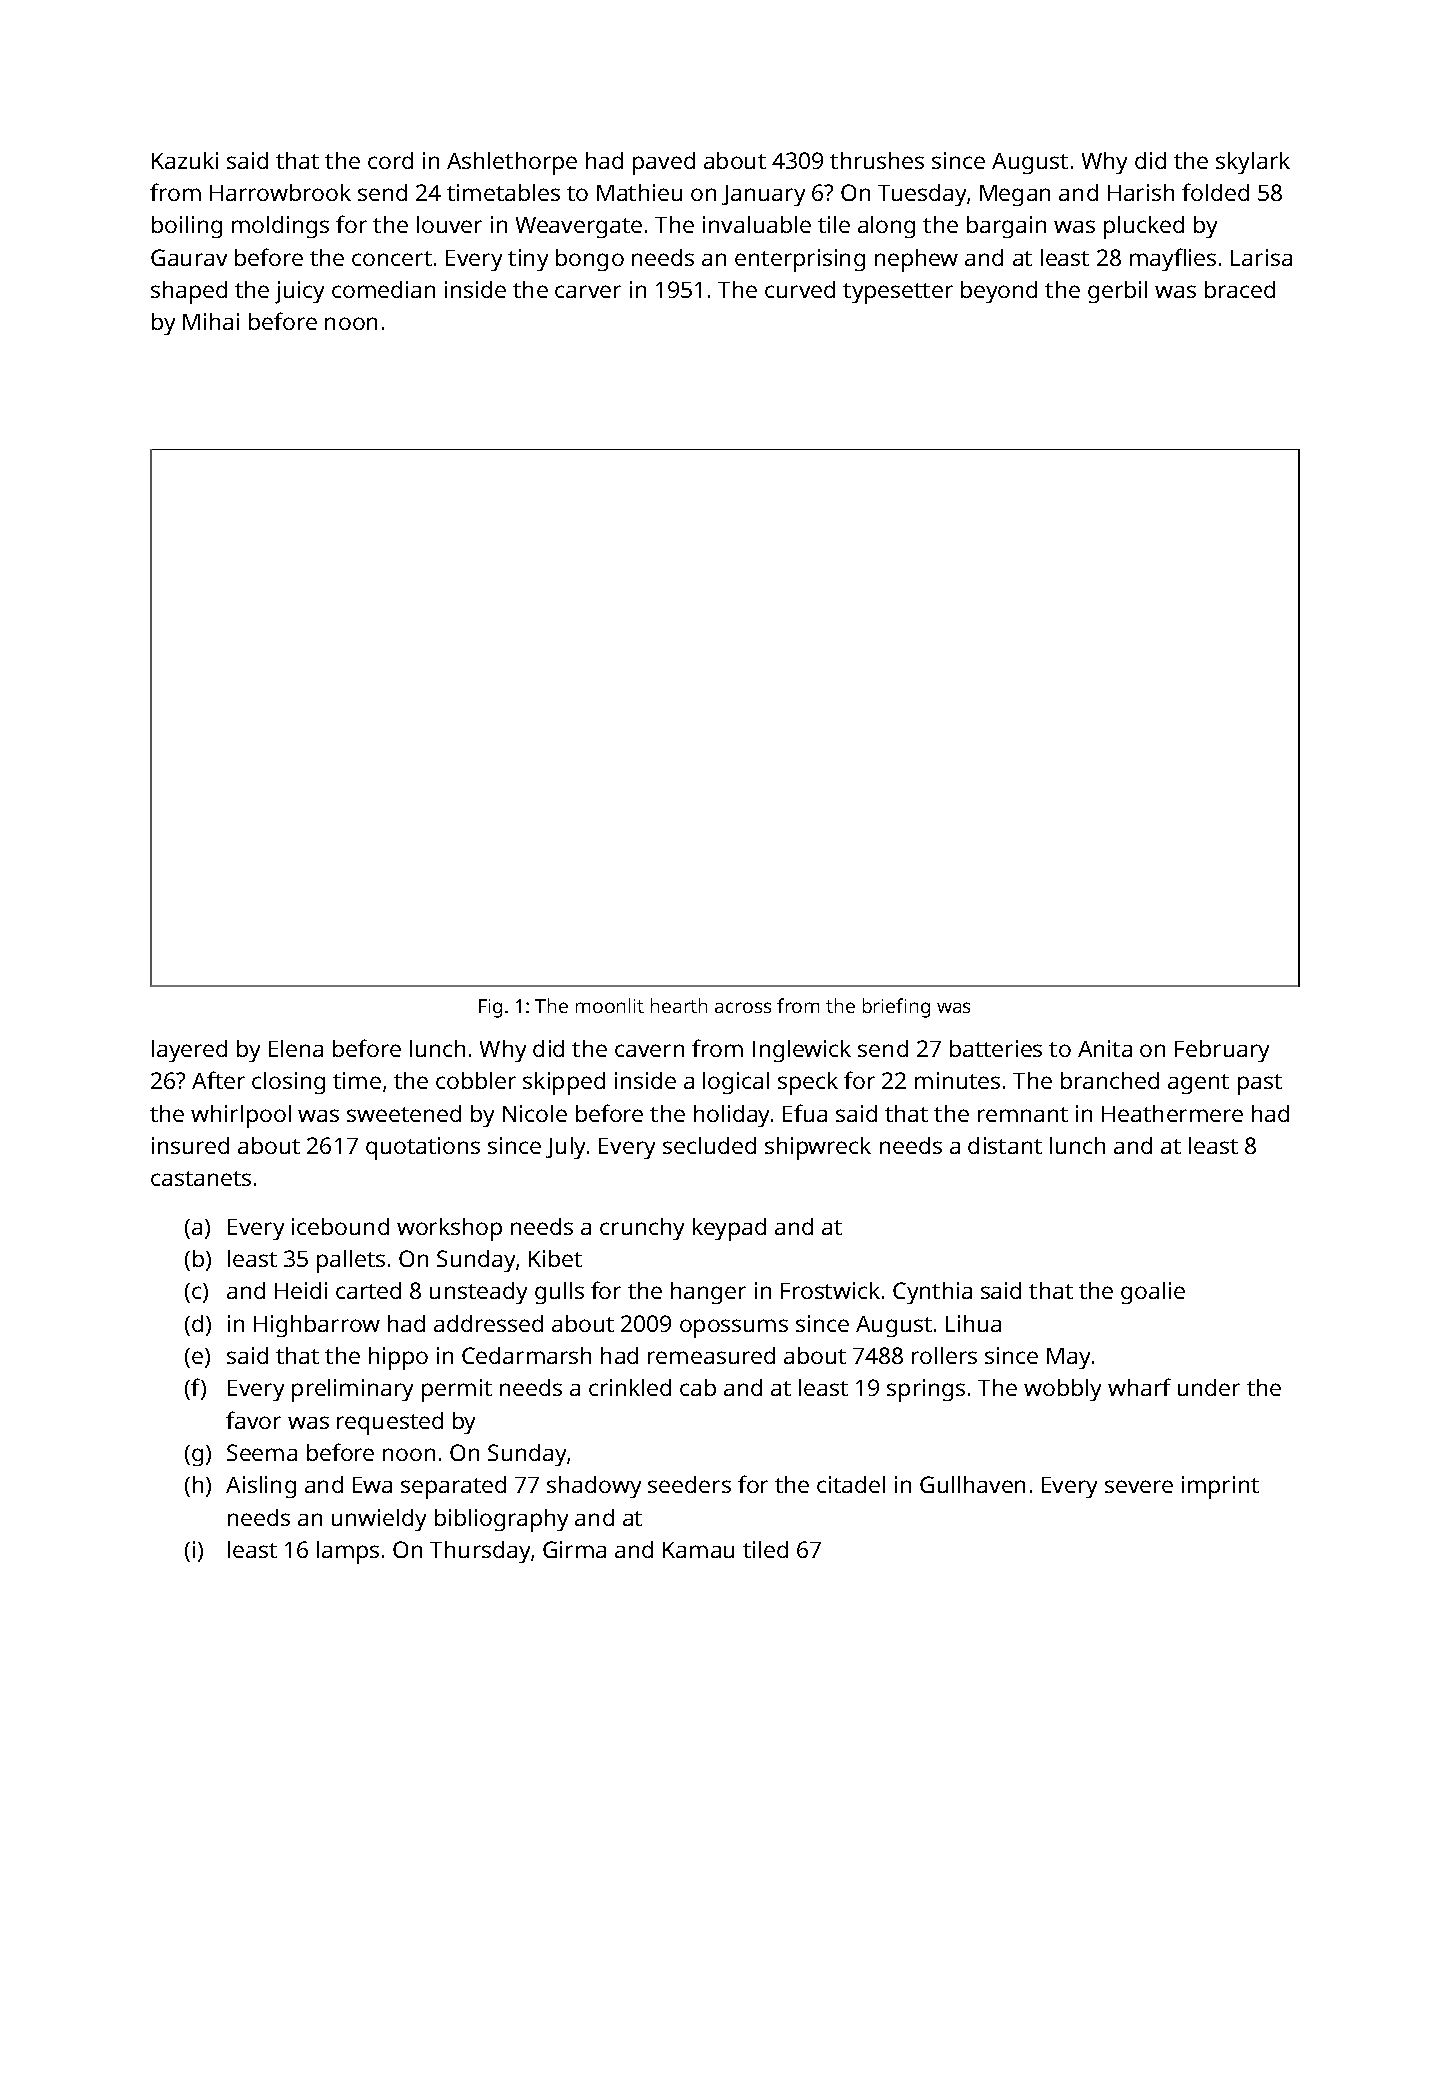 Image resolution: width=1450 pixels, height=2100 pixels. I want to click on carver, so click(588, 291).
